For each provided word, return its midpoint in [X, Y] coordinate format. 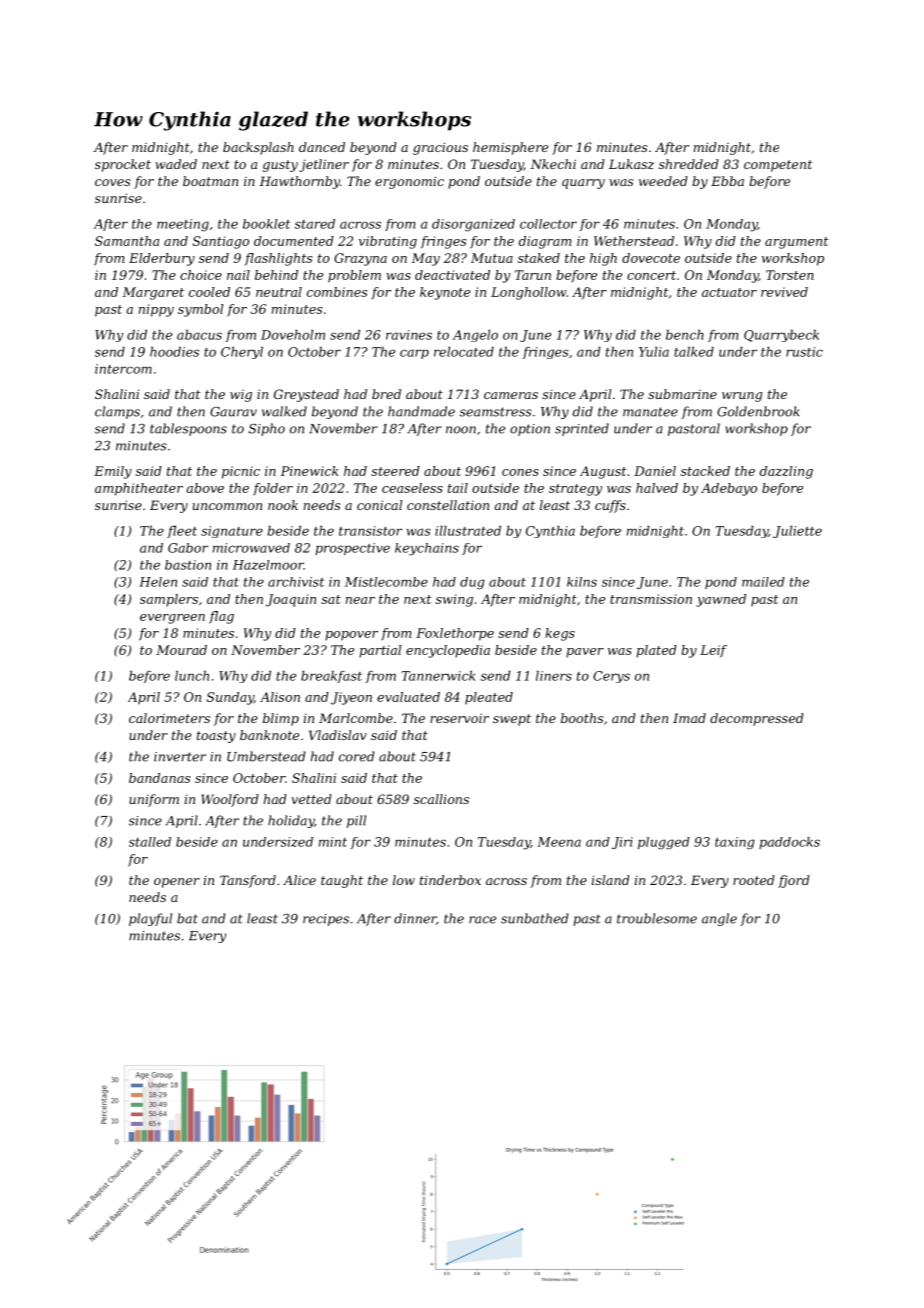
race [482, 920]
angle [719, 919]
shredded [689, 164]
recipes [326, 920]
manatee [650, 412]
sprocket [123, 165]
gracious [440, 148]
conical [379, 505]
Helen [158, 582]
